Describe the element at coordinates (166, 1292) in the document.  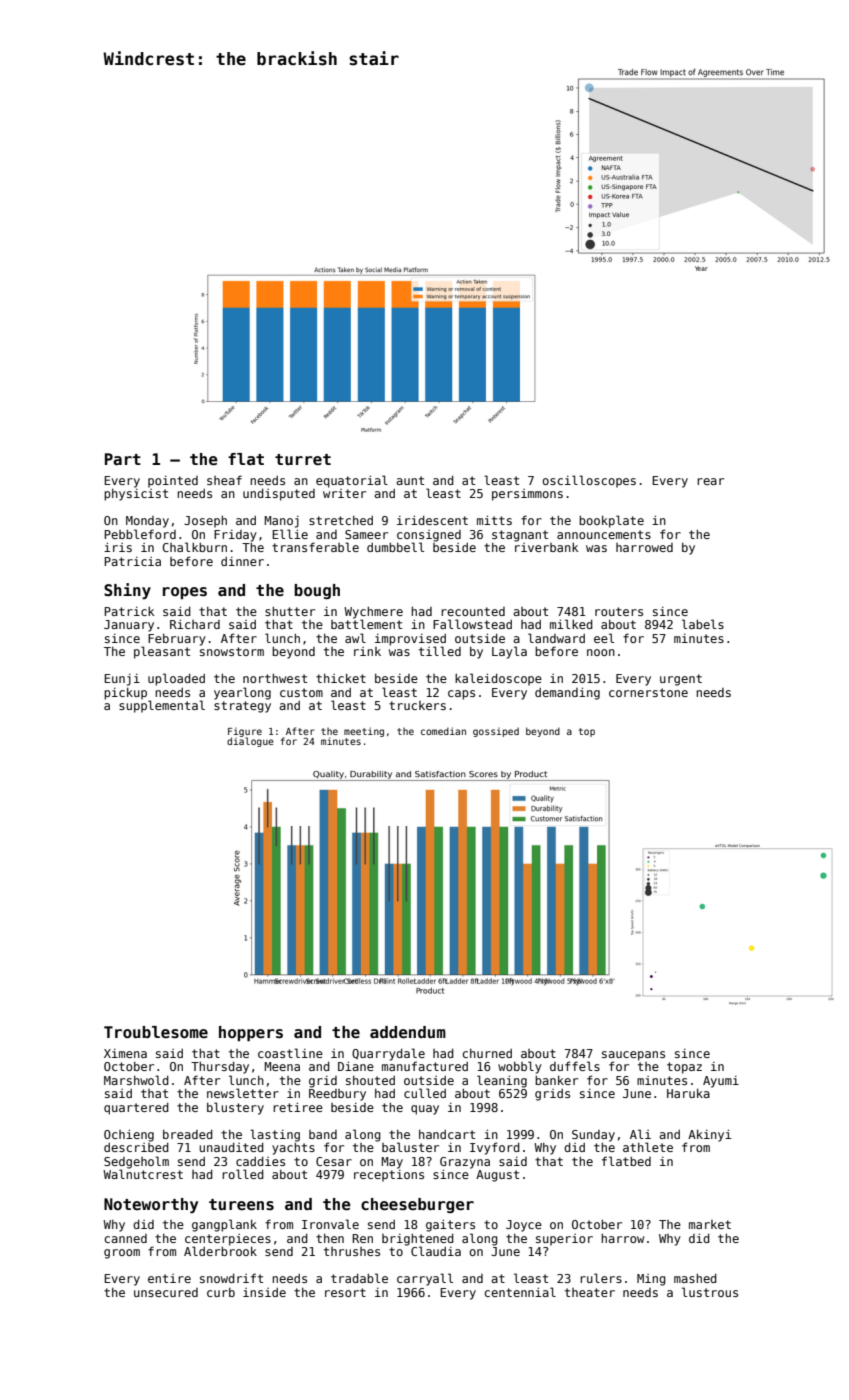
I see `unsecured` at that location.
